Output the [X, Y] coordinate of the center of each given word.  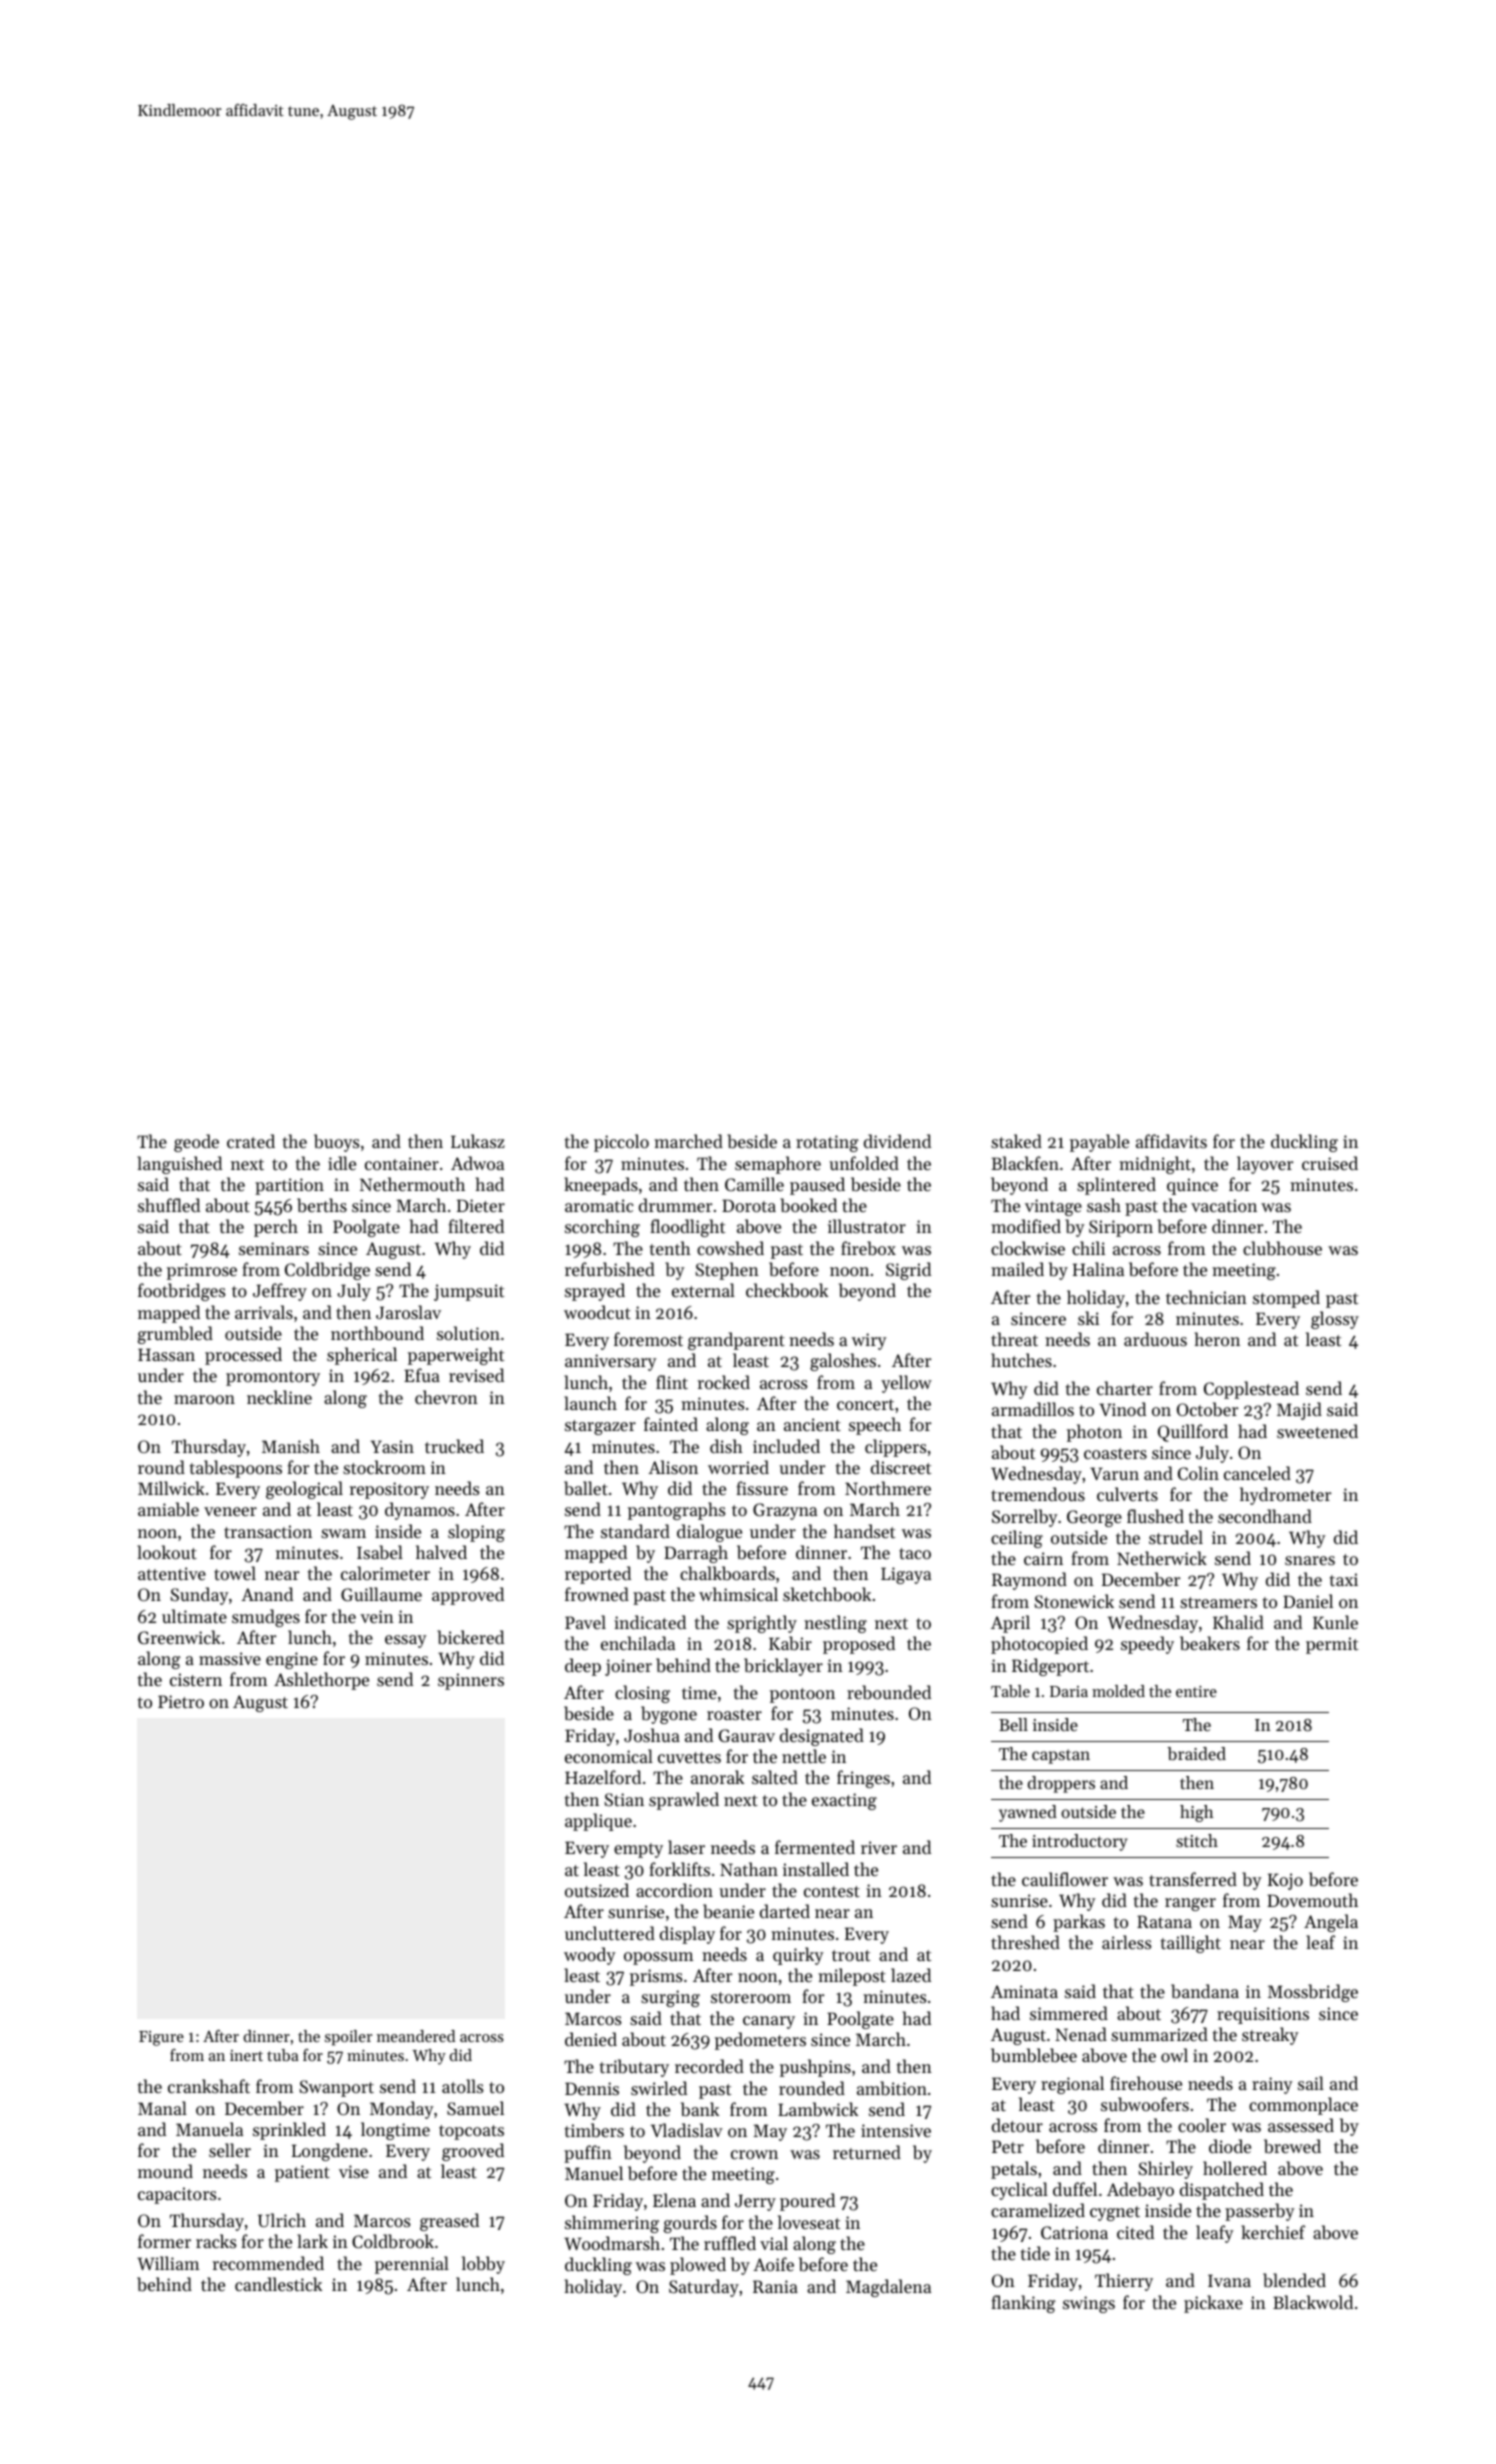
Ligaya [906, 1575]
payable [1099, 1143]
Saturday [704, 2288]
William [168, 2263]
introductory [1079, 1842]
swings [1089, 2304]
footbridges [182, 1292]
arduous [1155, 1339]
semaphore [778, 1165]
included [786, 1446]
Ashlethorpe [321, 1681]
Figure [161, 2038]
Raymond [1029, 1581]
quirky [798, 1956]
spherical [362, 1356]
